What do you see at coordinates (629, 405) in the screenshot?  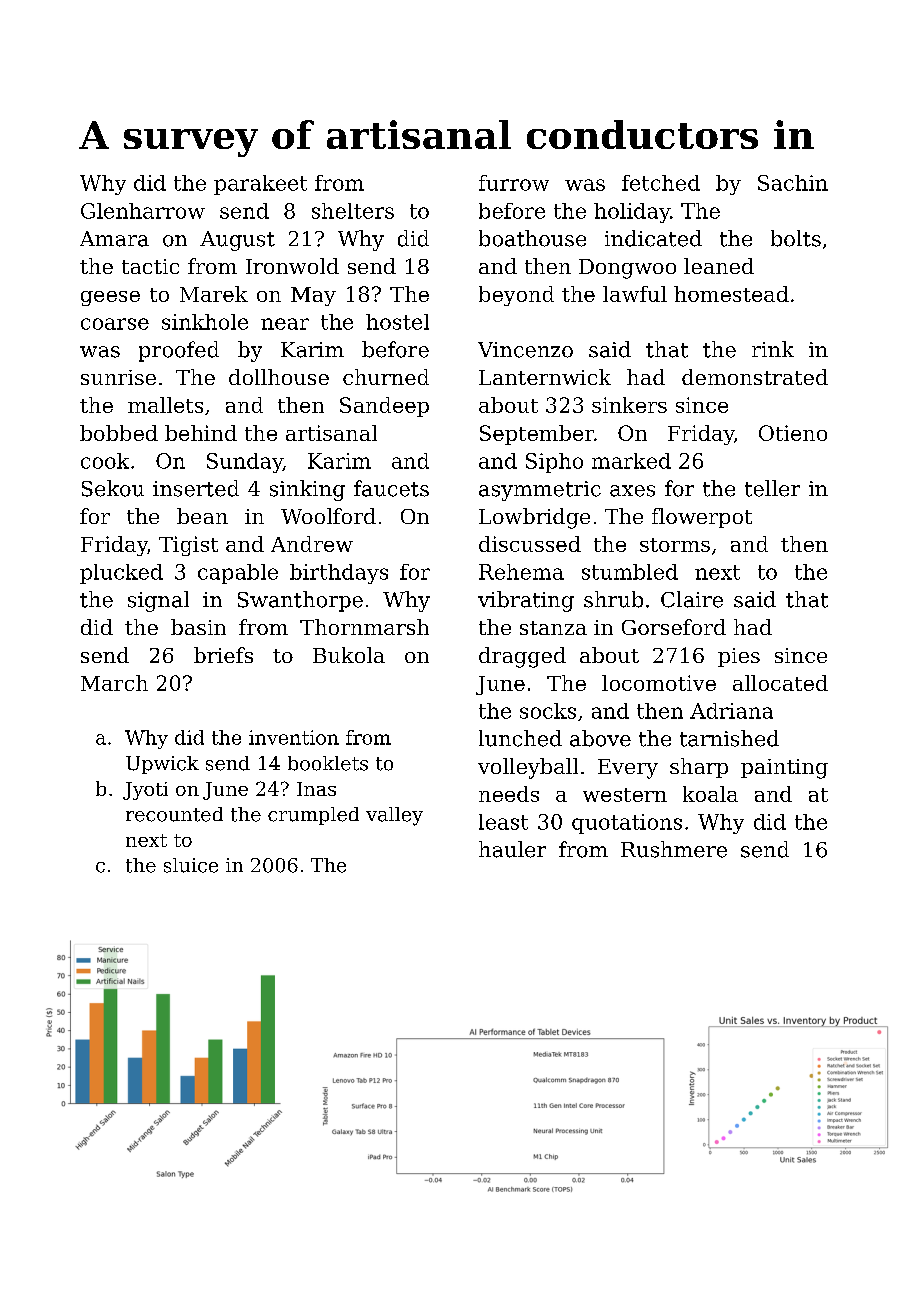 I see `sinkers` at bounding box center [629, 405].
